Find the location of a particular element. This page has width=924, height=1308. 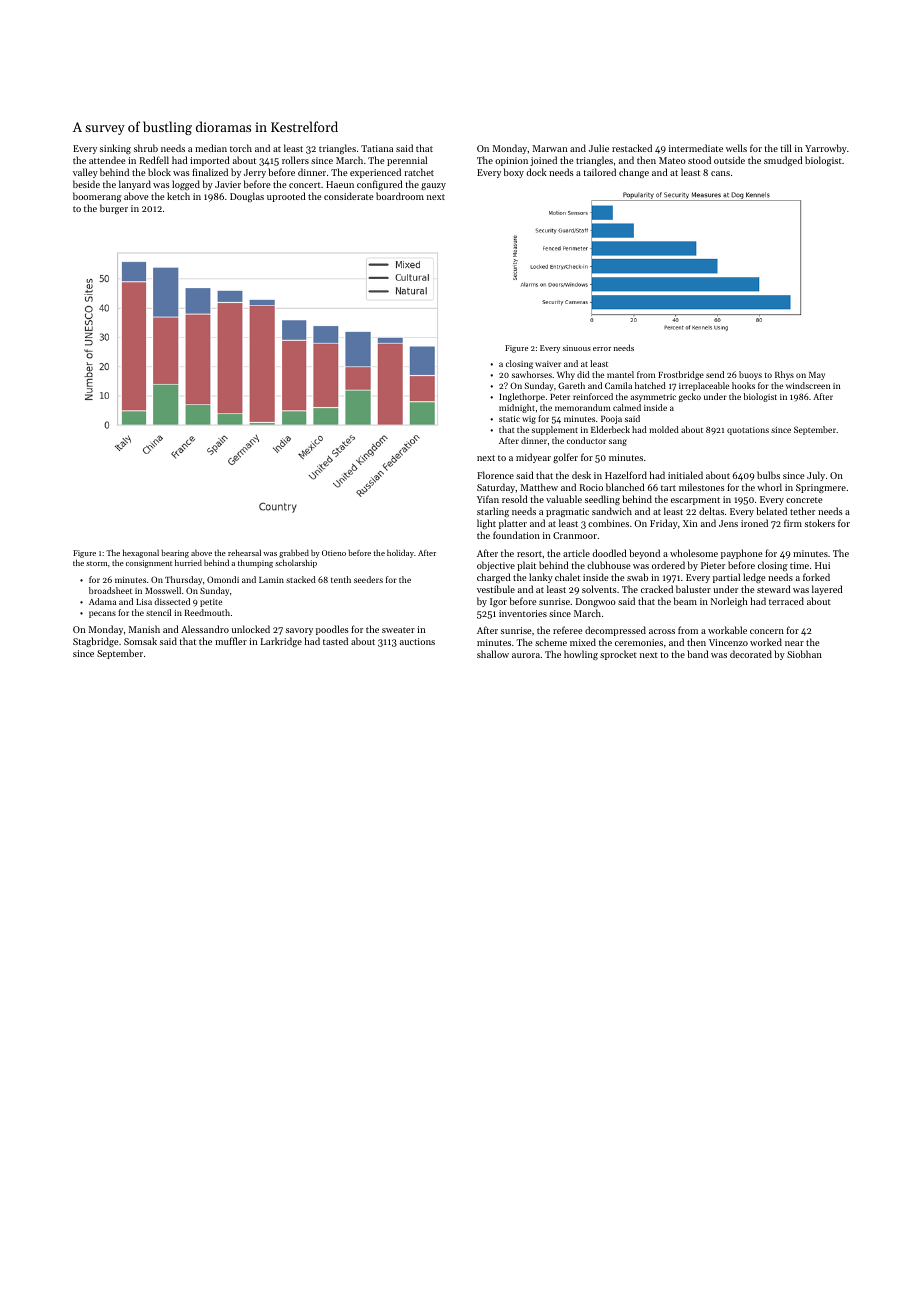

layered is located at coordinates (827, 590).
